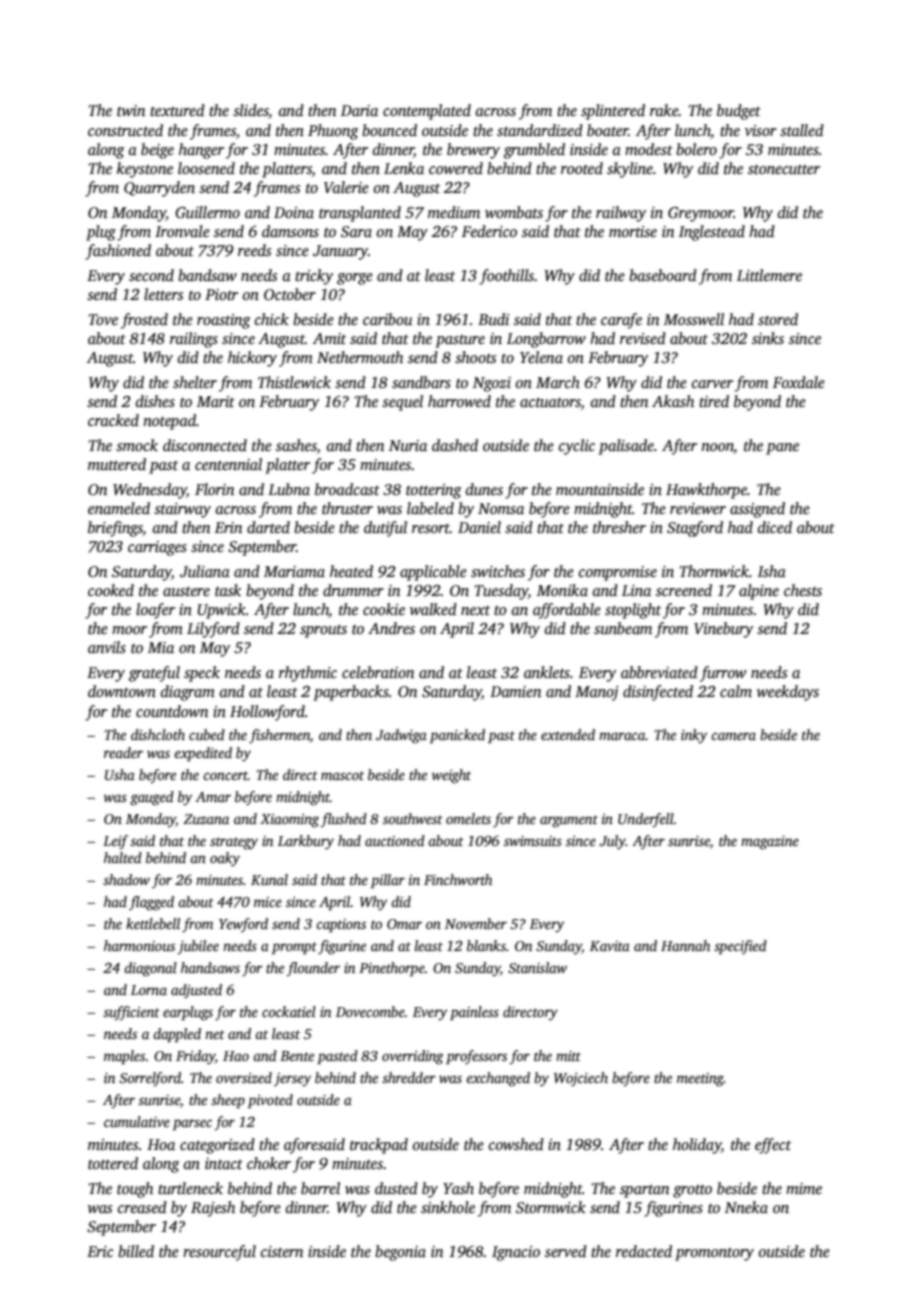  I want to click on Lilyford, so click(213, 630).
